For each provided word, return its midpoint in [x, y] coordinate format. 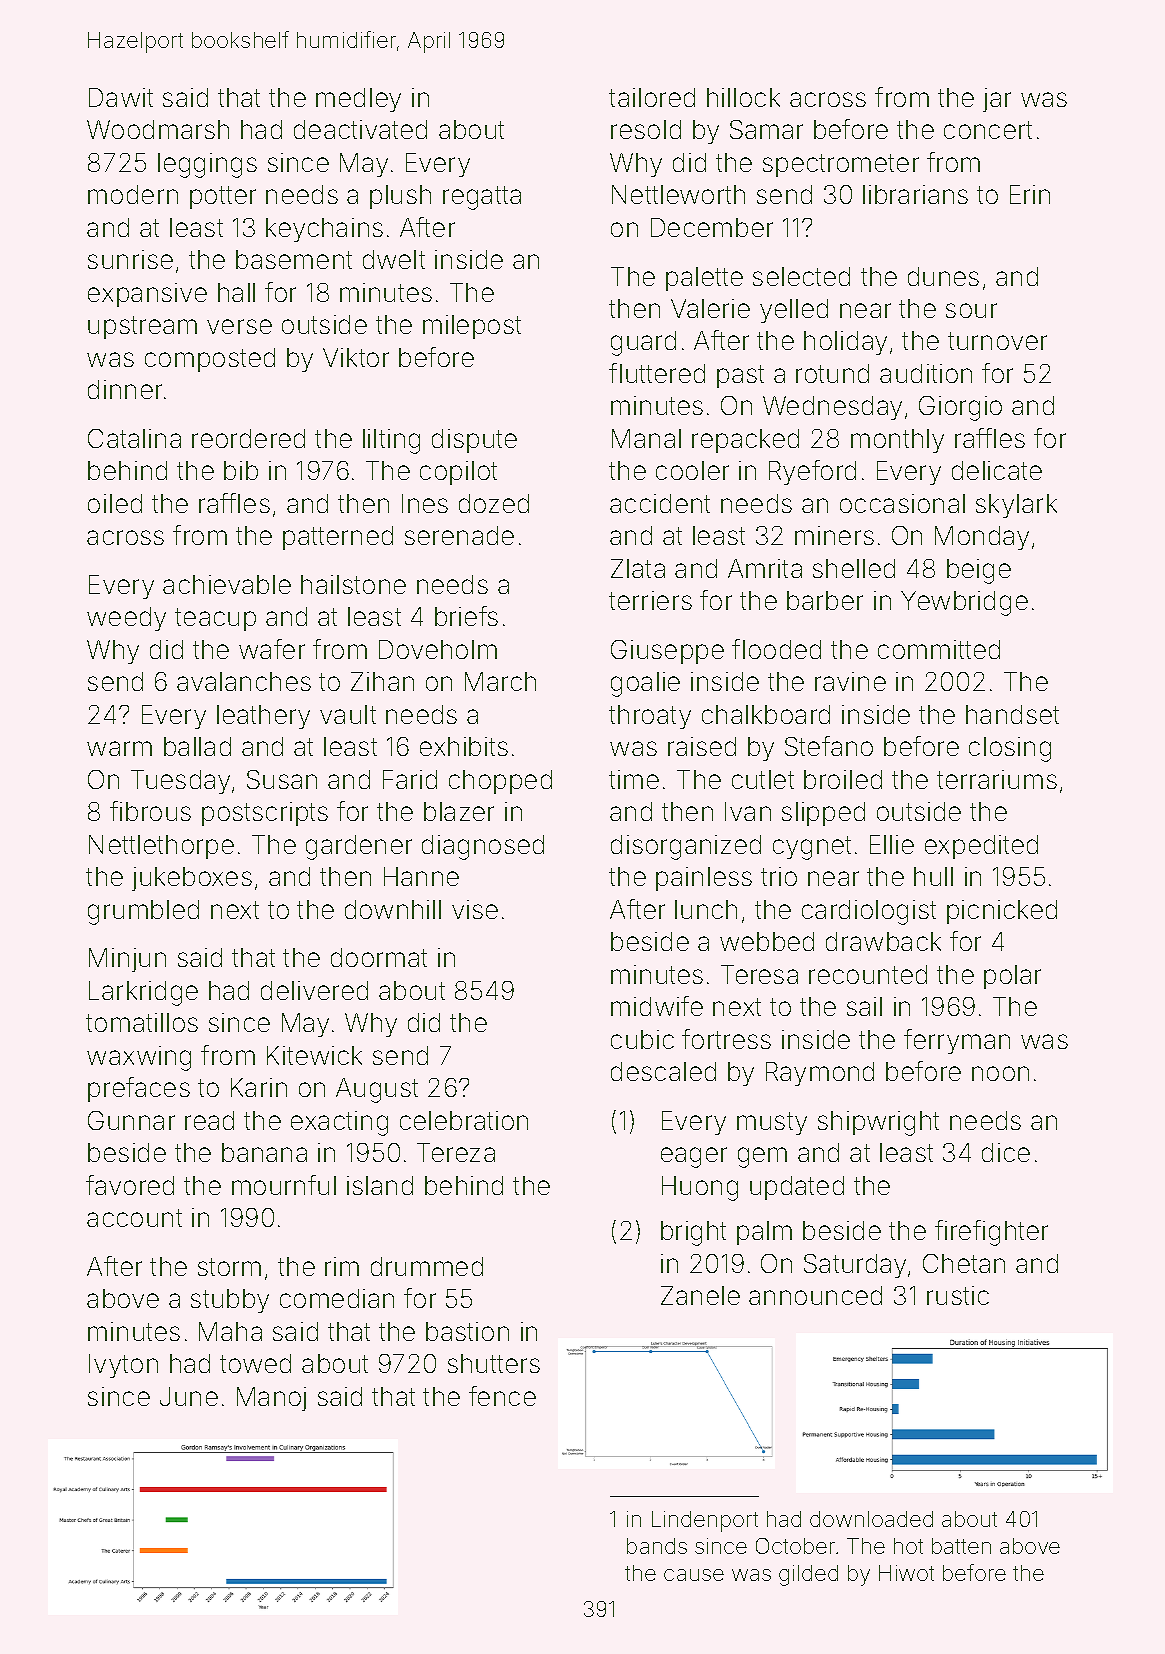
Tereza [456, 1152]
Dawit [121, 97]
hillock [743, 97]
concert [988, 130]
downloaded [871, 1519]
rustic [958, 1295]
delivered [314, 990]
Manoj [271, 1399]
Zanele [700, 1295]
